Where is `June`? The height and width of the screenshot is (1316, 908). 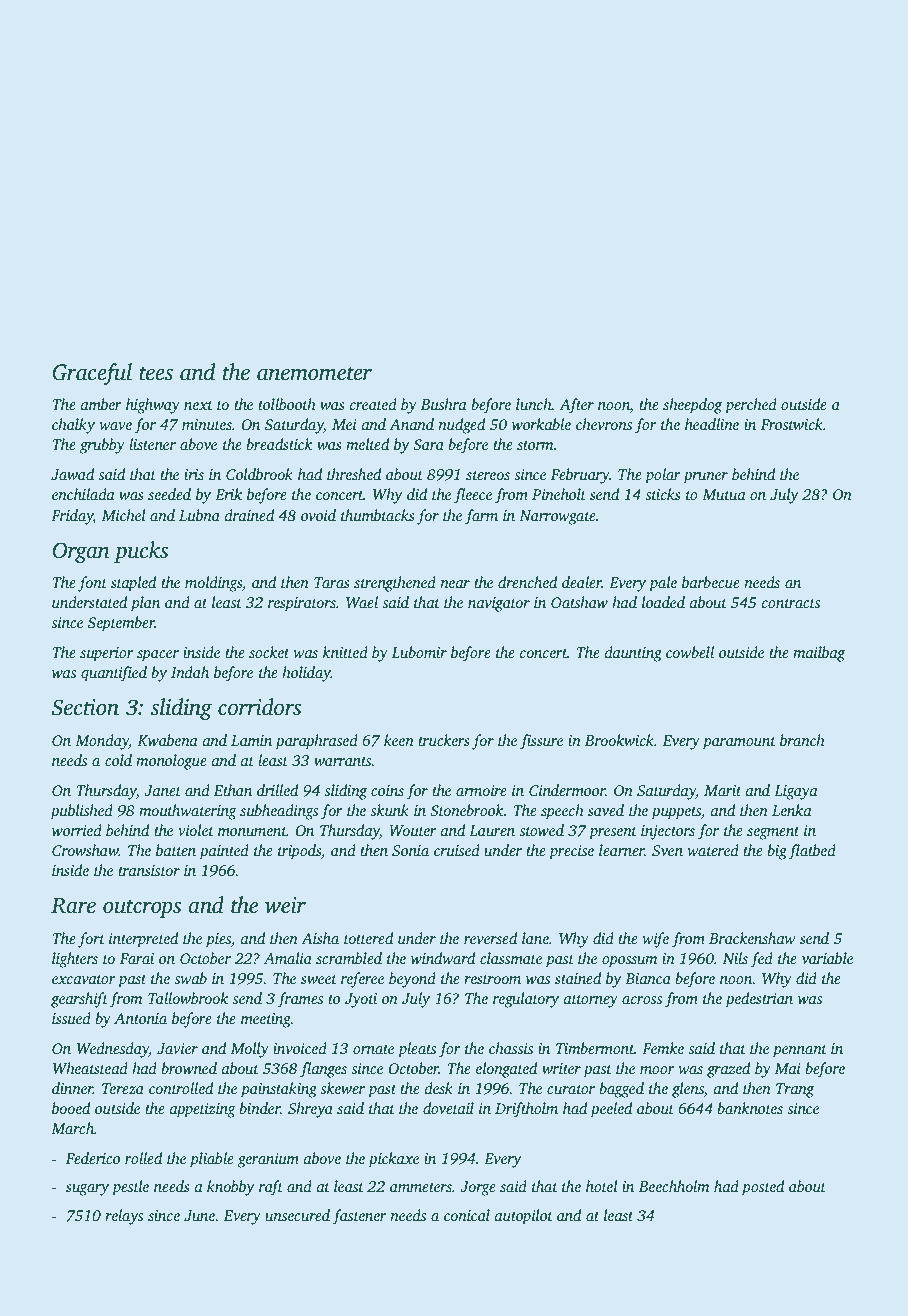 June is located at coordinates (199, 1216).
